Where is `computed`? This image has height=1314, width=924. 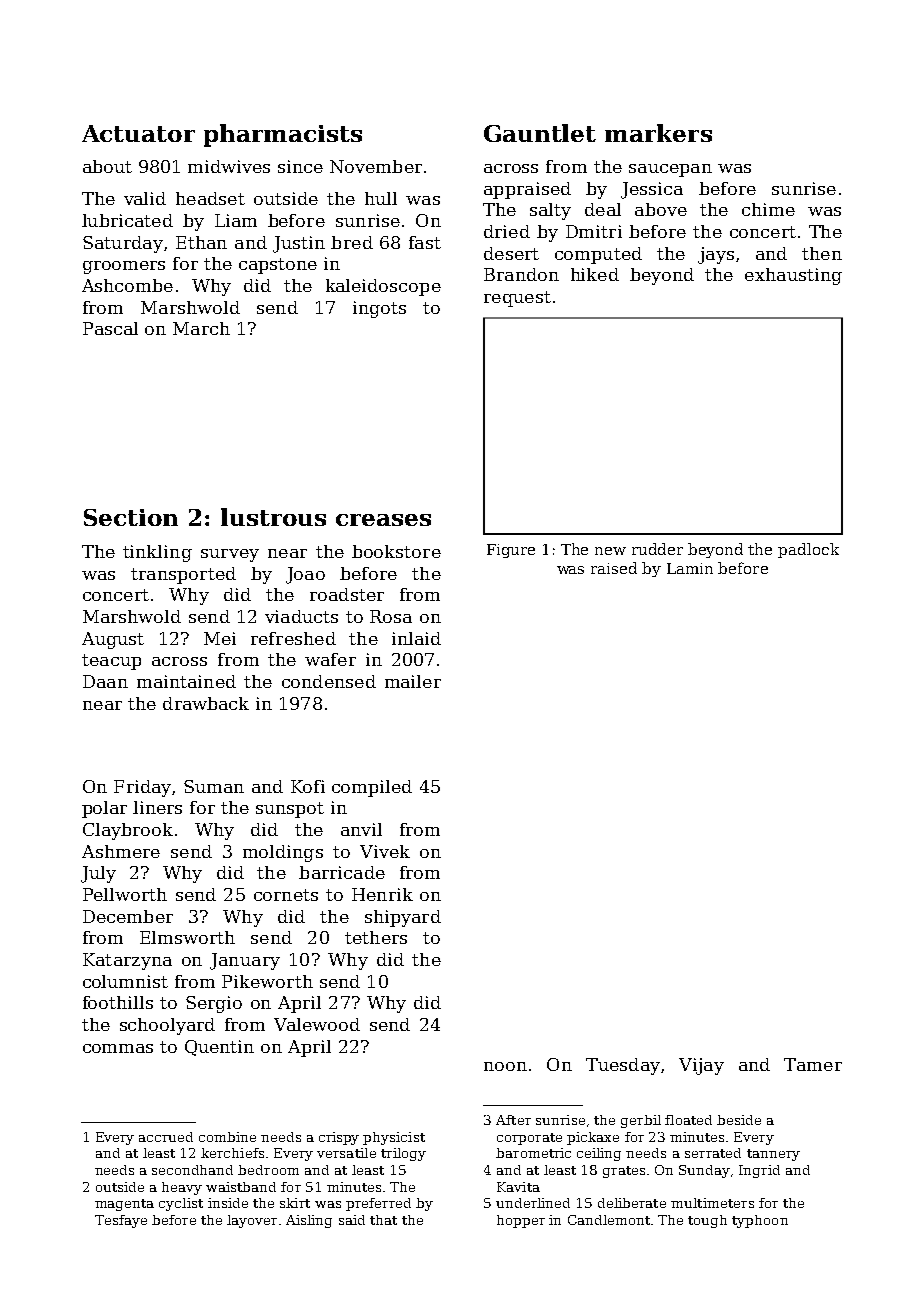 computed is located at coordinates (598, 255).
